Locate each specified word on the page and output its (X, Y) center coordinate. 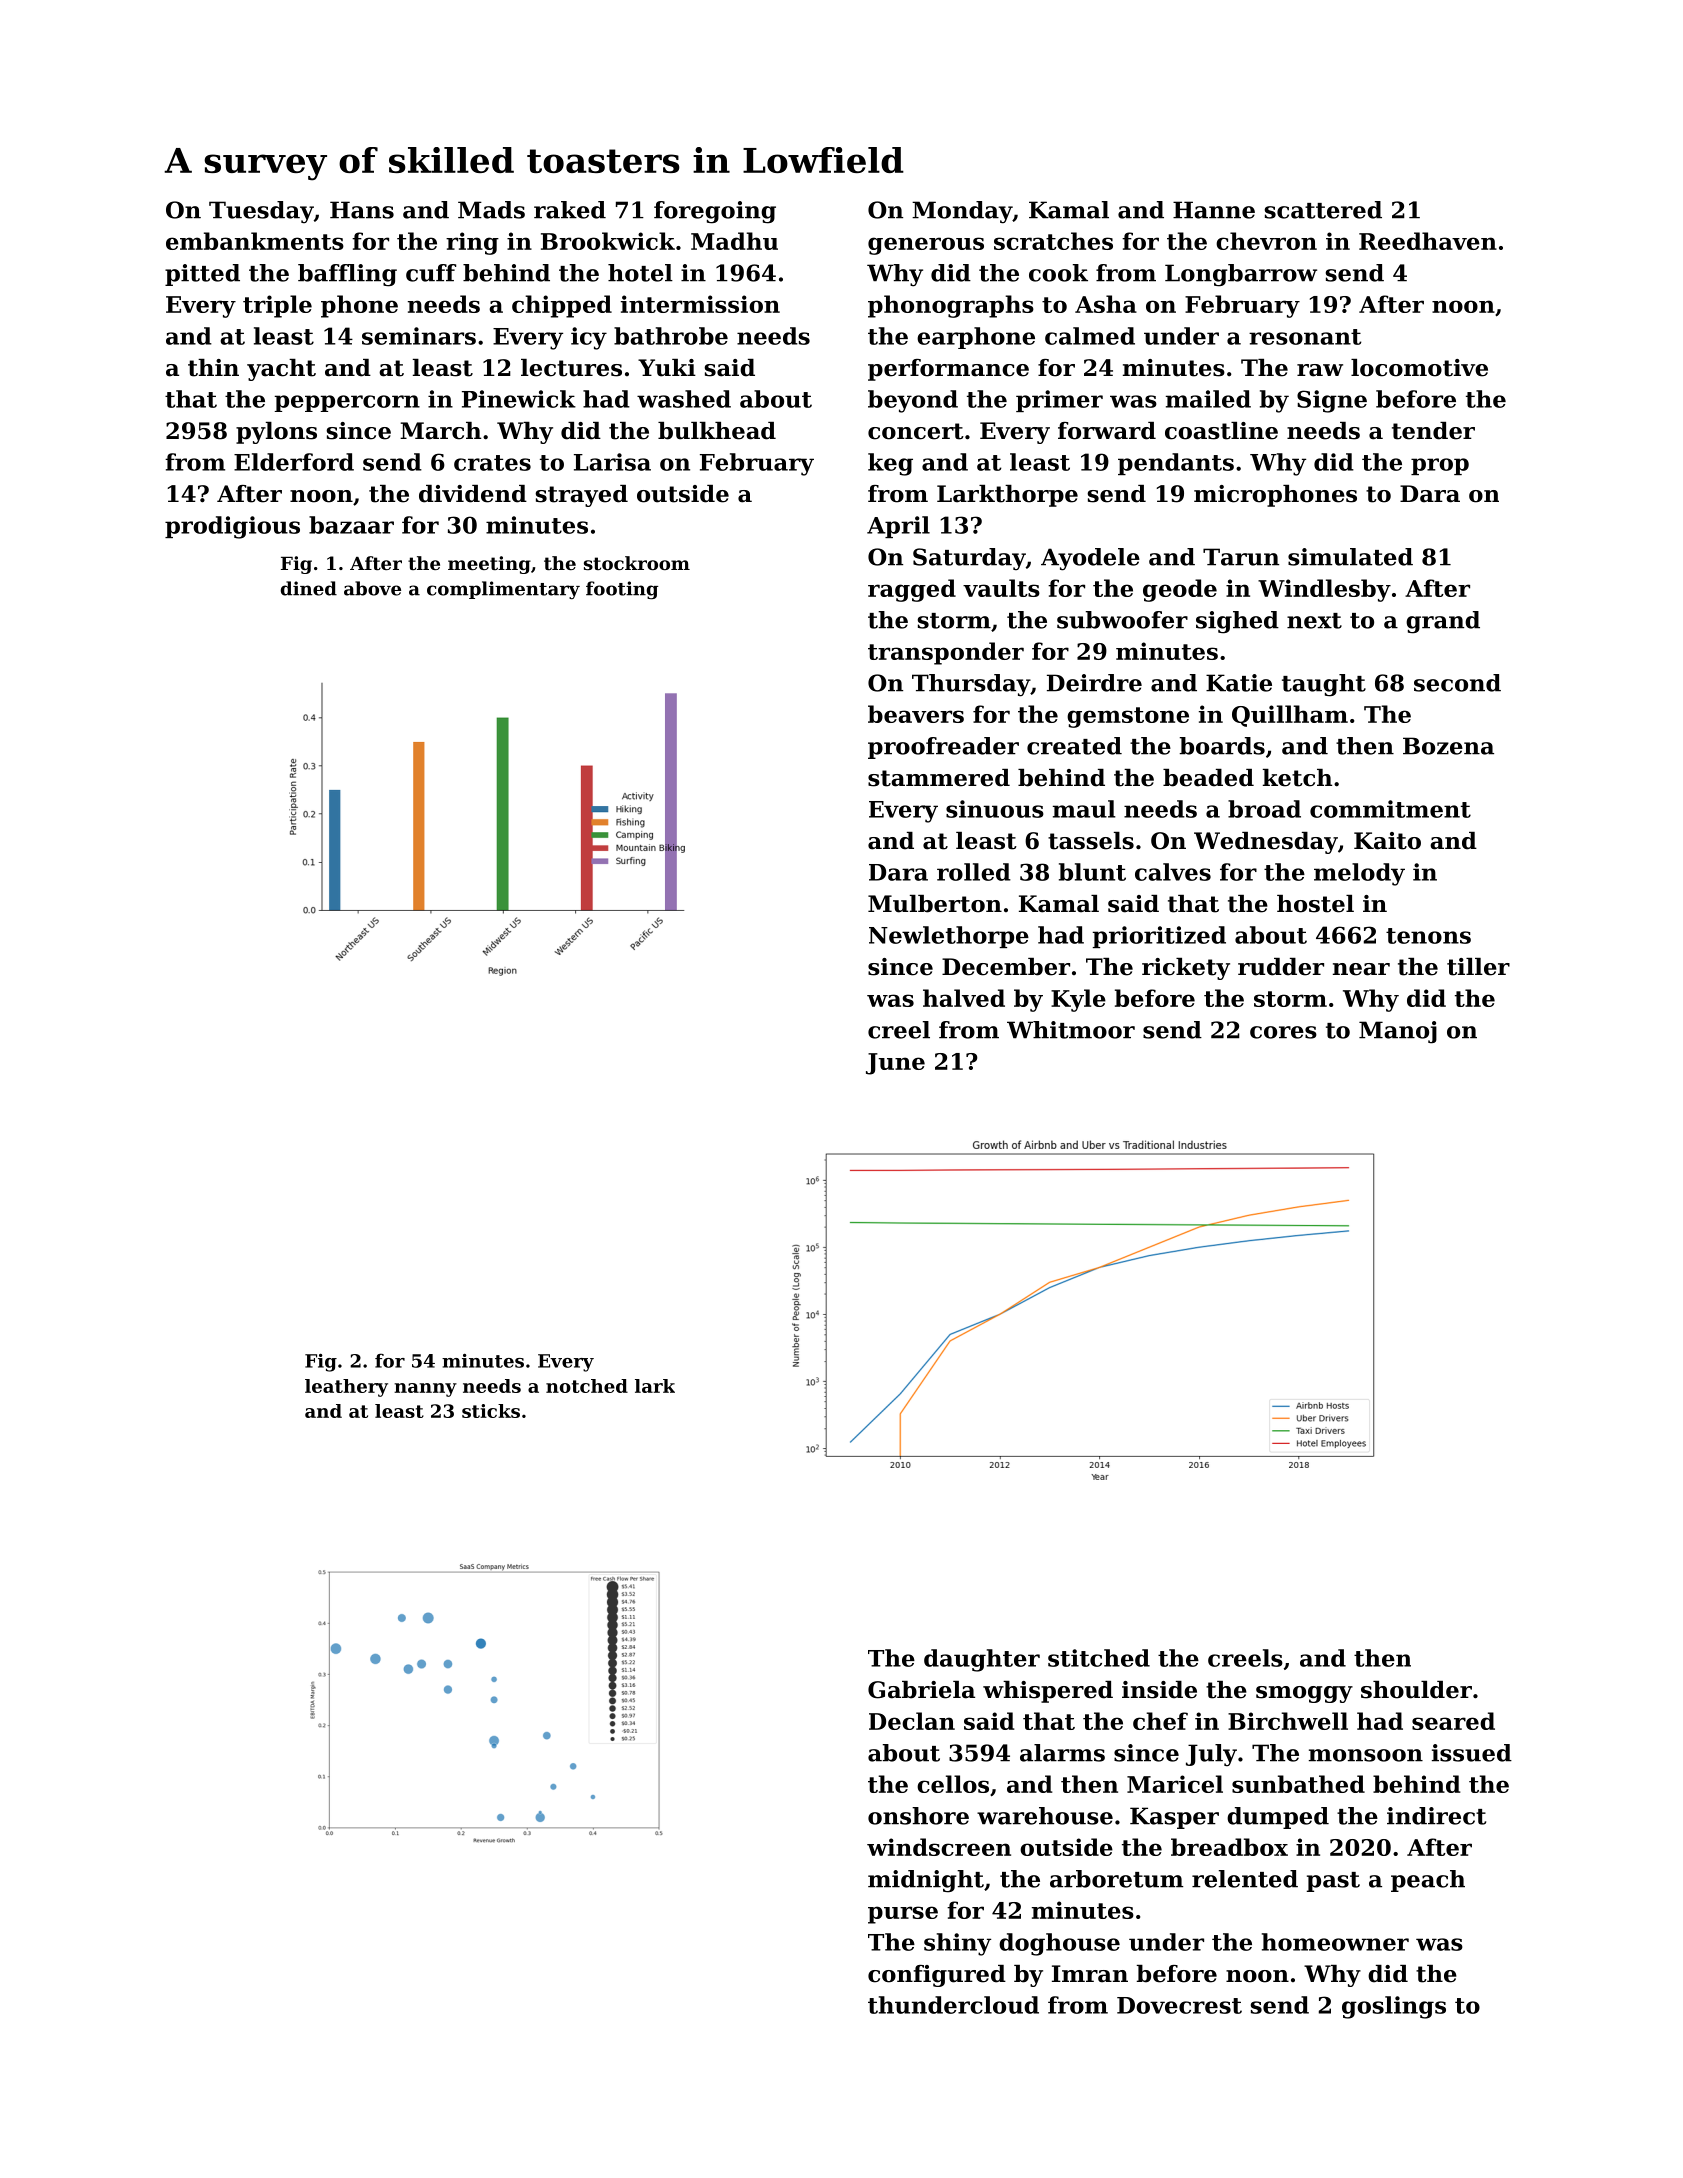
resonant (1305, 337)
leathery (346, 1388)
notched (587, 1386)
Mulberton (935, 904)
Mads (491, 210)
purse (903, 1915)
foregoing (715, 212)
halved (964, 998)
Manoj (1398, 1032)
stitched (1099, 1658)
